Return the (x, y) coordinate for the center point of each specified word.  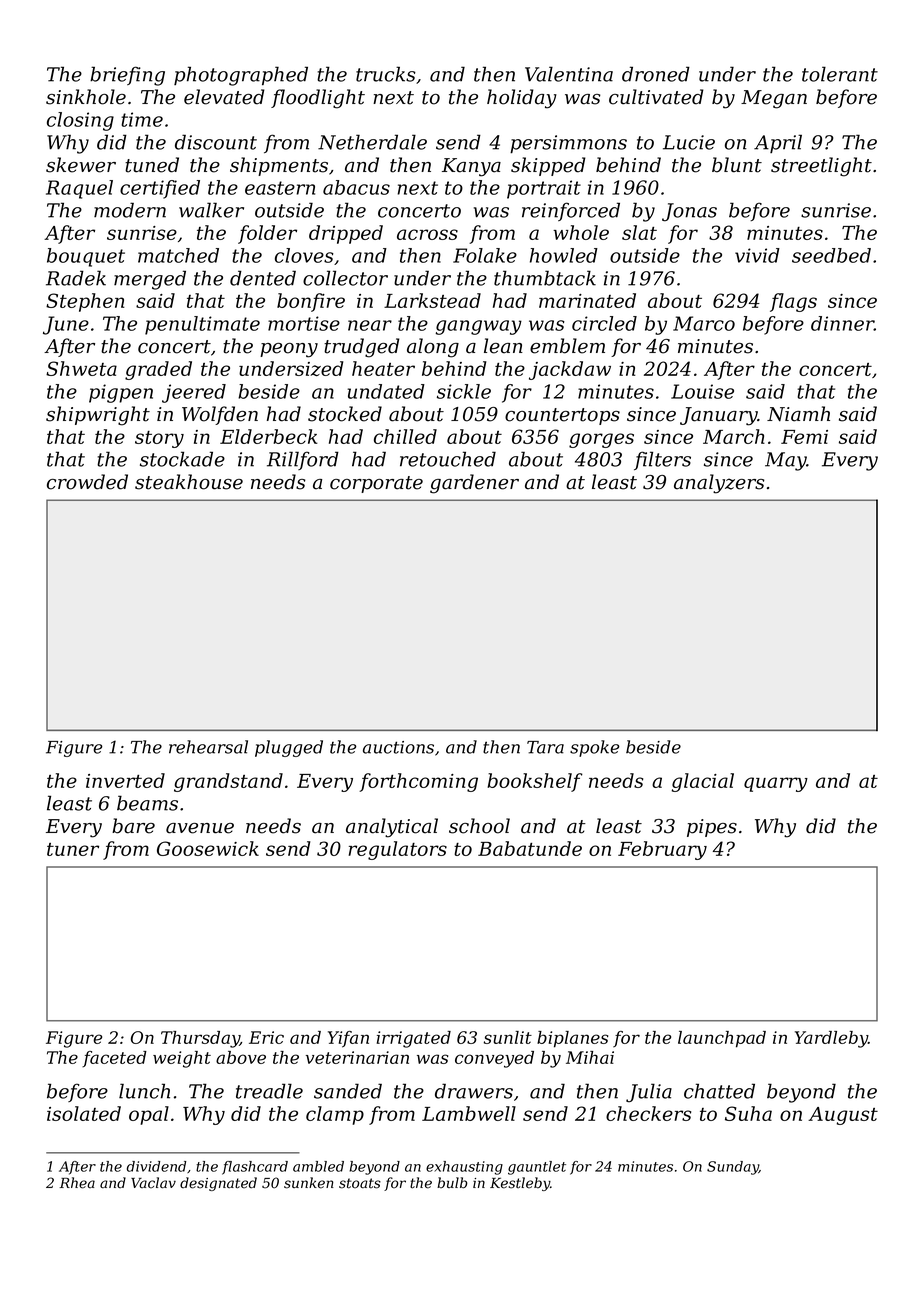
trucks (386, 74)
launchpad (722, 1039)
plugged (289, 748)
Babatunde (530, 848)
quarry (776, 784)
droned (656, 74)
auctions (398, 747)
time (142, 119)
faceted (114, 1059)
